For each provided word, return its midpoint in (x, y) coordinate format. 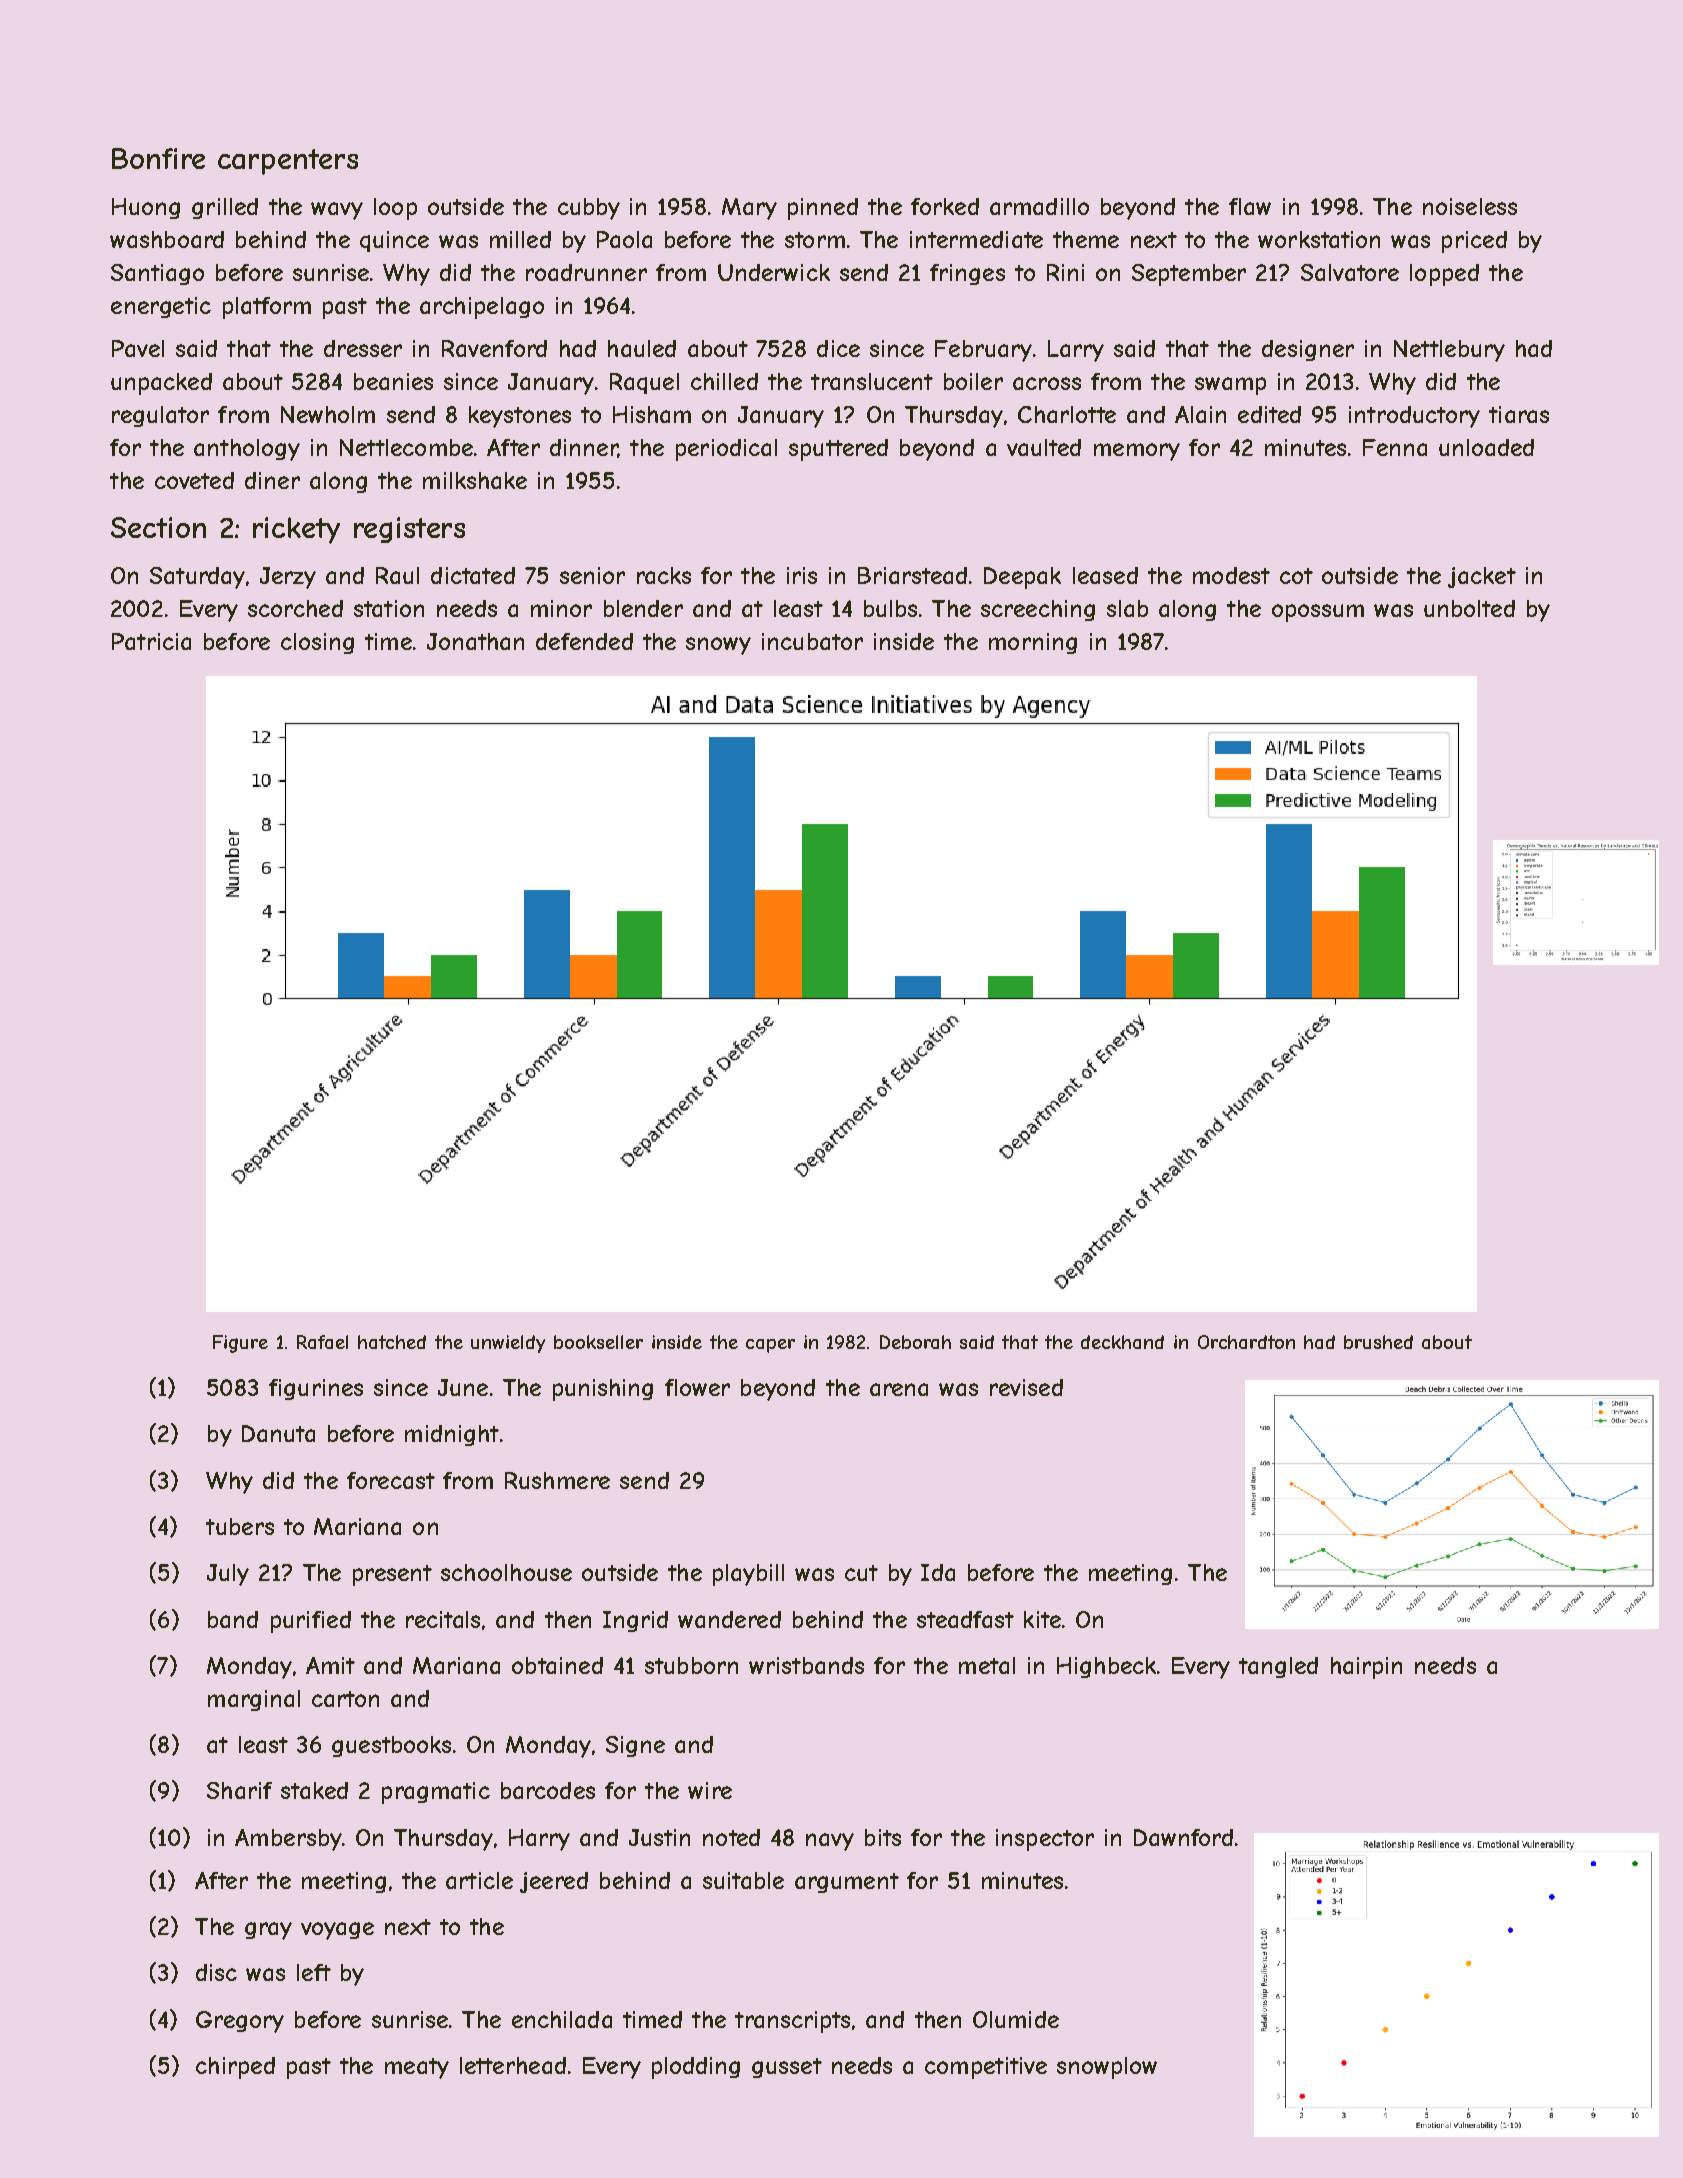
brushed (1378, 1342)
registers (409, 530)
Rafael (322, 1342)
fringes (967, 274)
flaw (1250, 206)
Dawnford (1183, 1837)
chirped (235, 2068)
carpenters (288, 162)
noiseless (1470, 206)
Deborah (915, 1342)
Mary (749, 209)
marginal (254, 1700)
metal (987, 1665)
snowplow (1107, 2068)
